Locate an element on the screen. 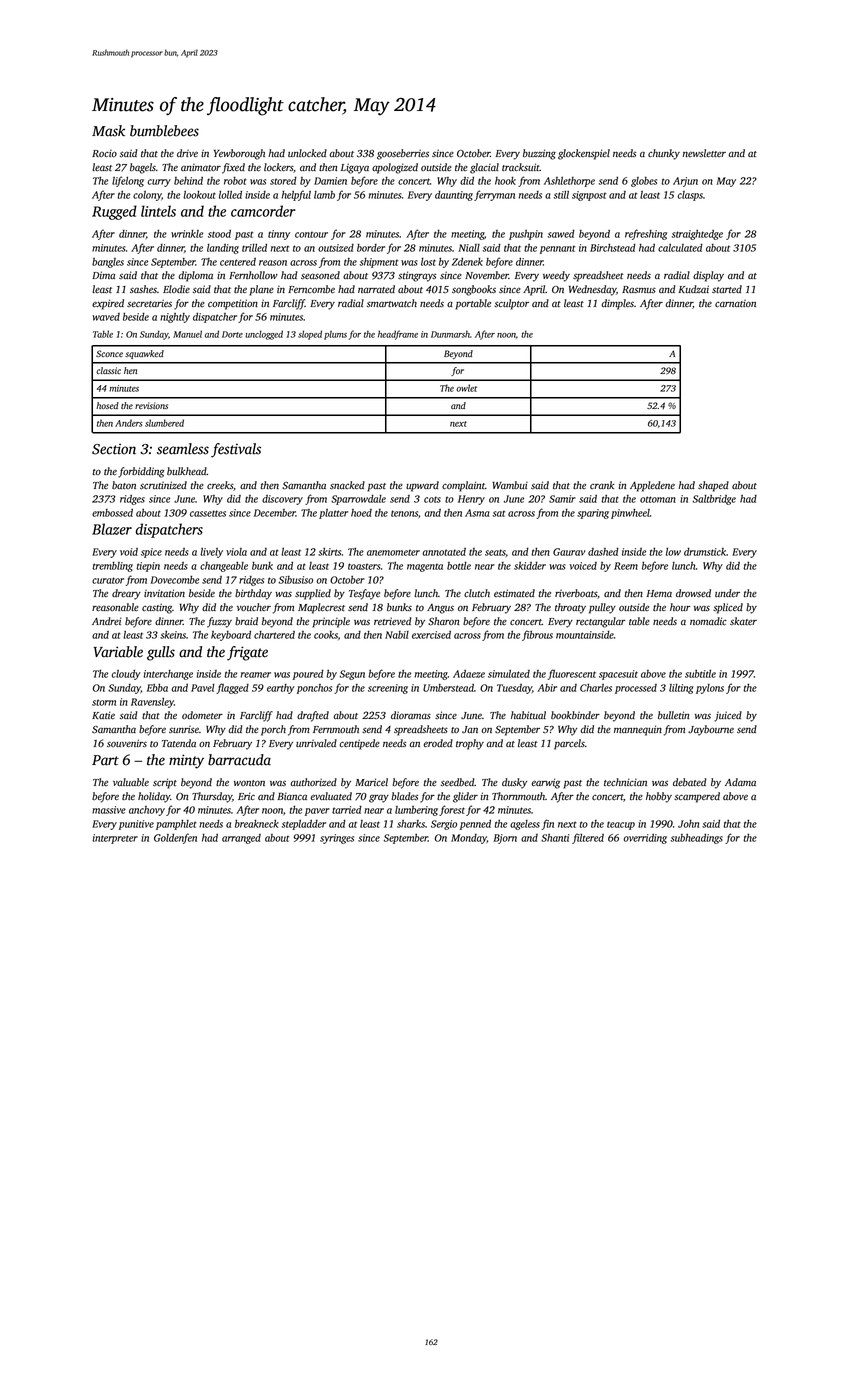  cloudy is located at coordinates (125, 675).
